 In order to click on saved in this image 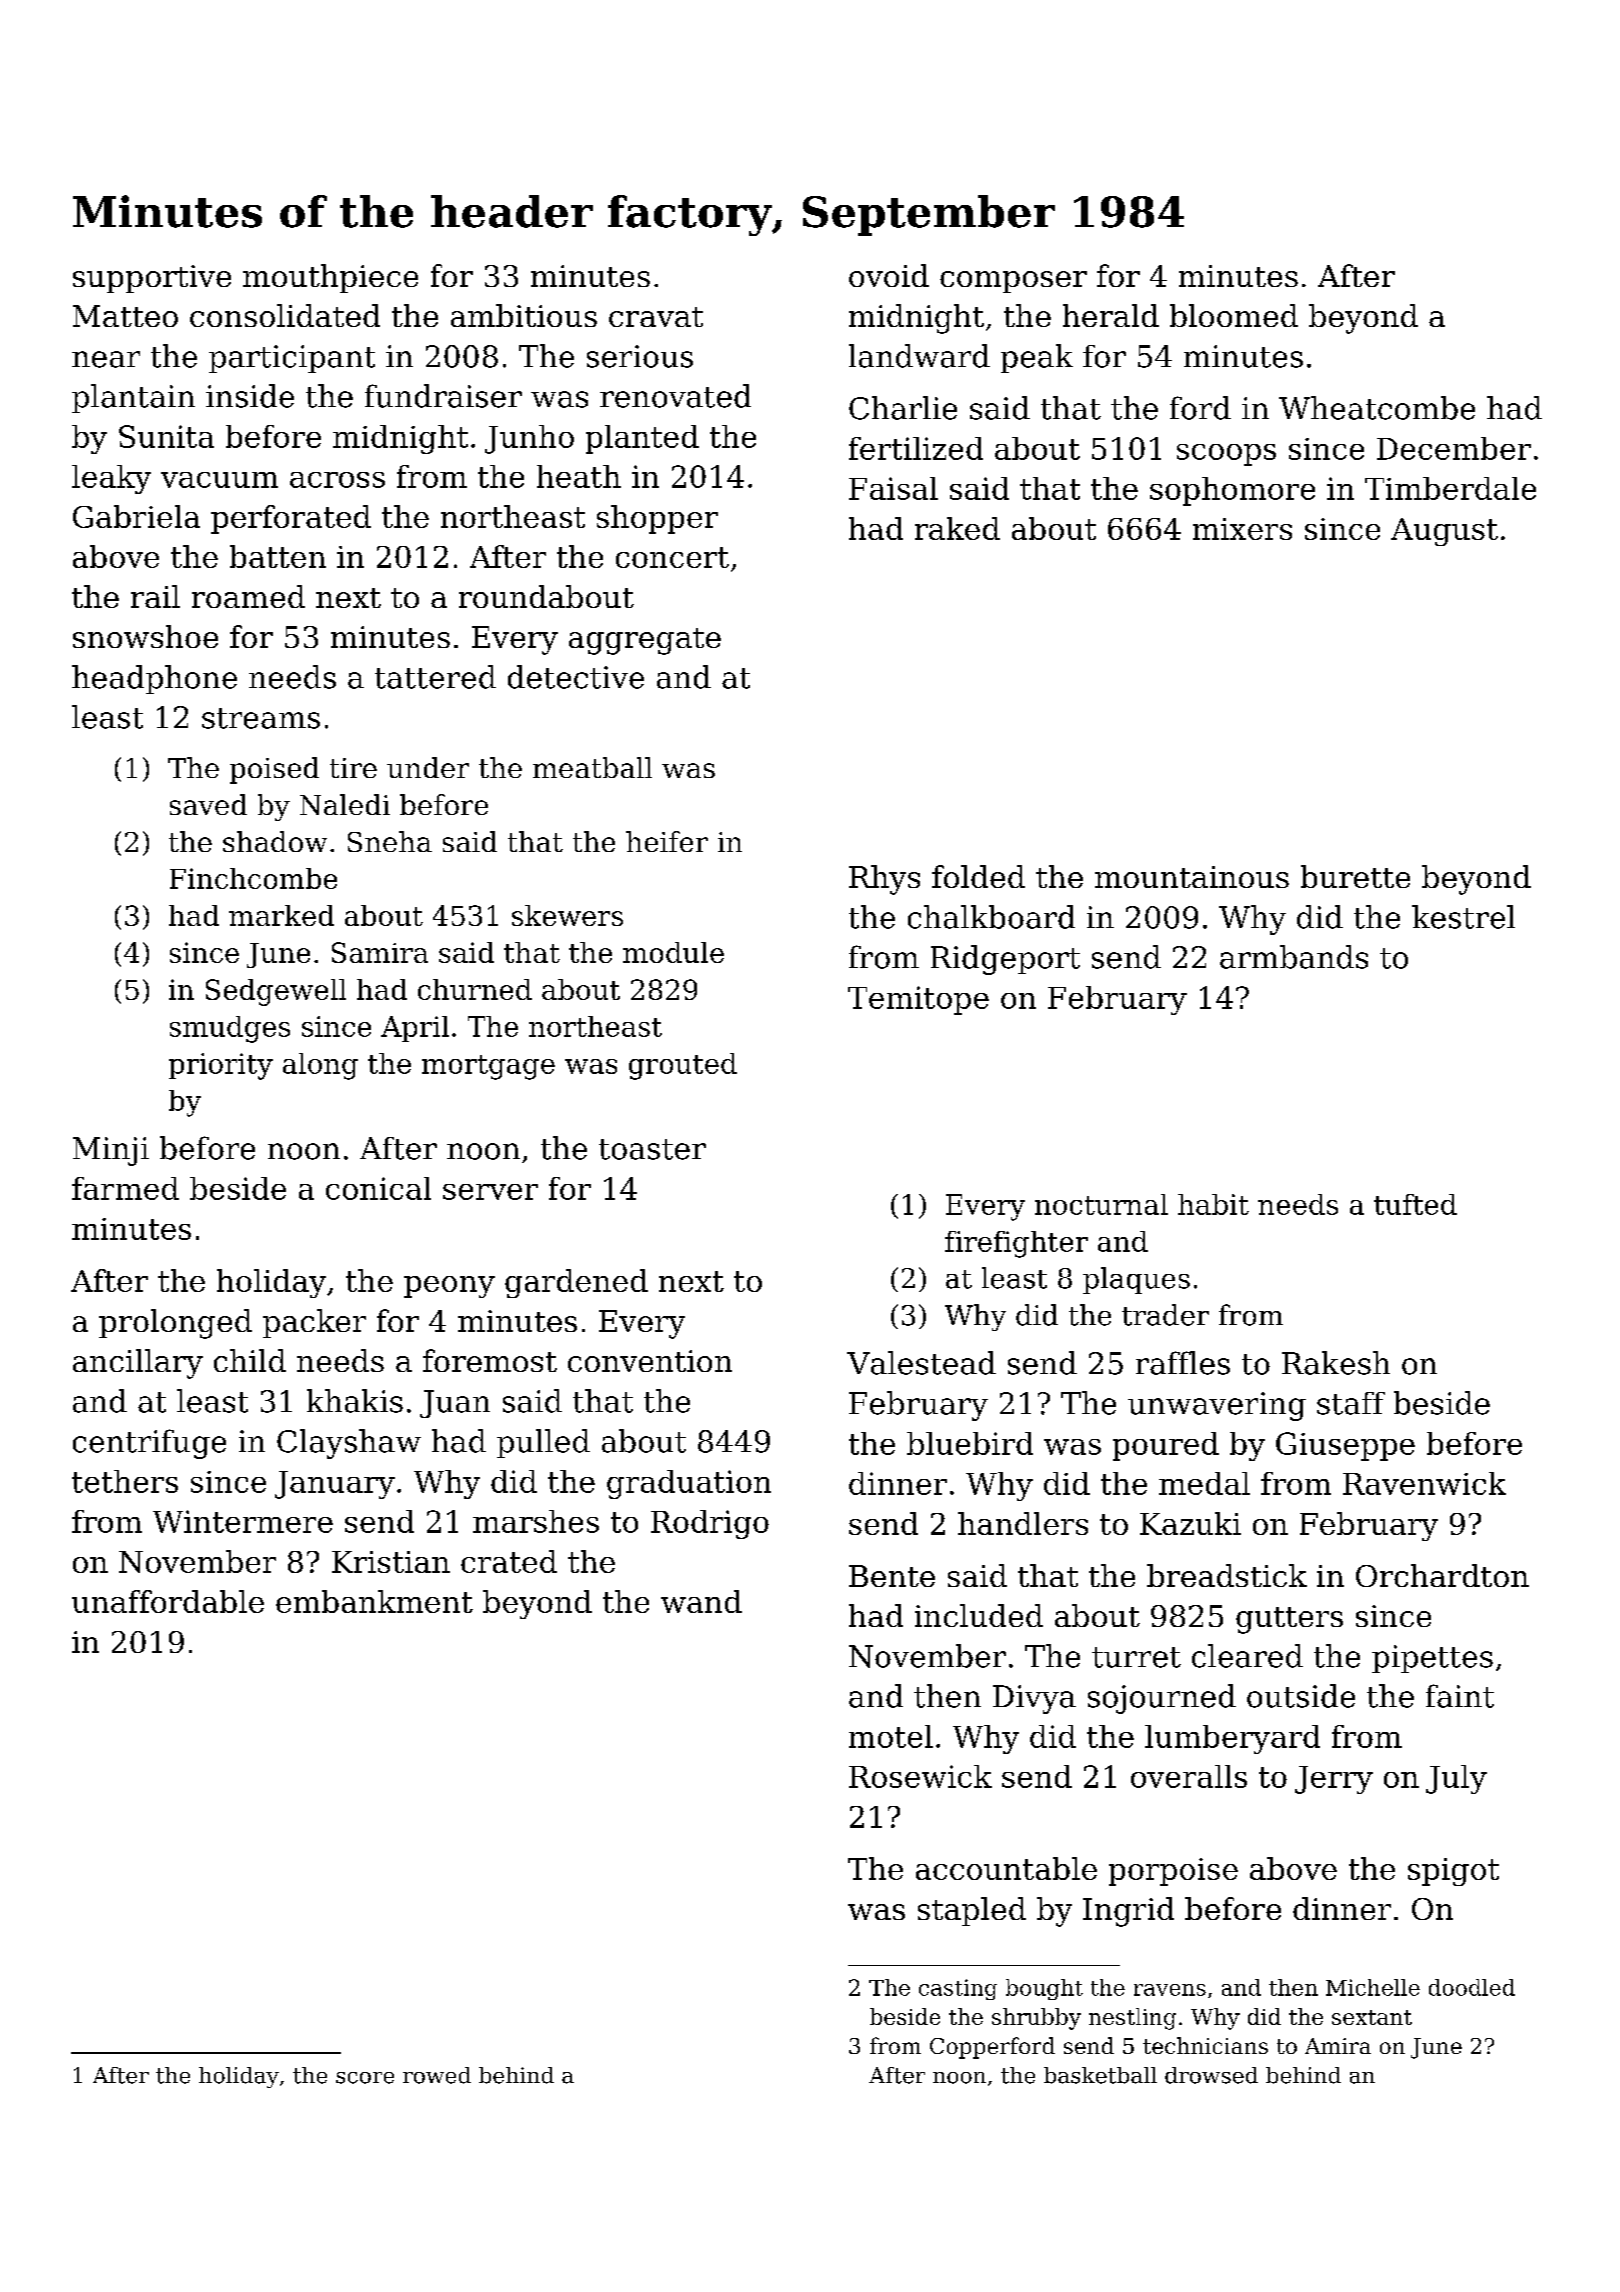, I will do `click(208, 804)`.
